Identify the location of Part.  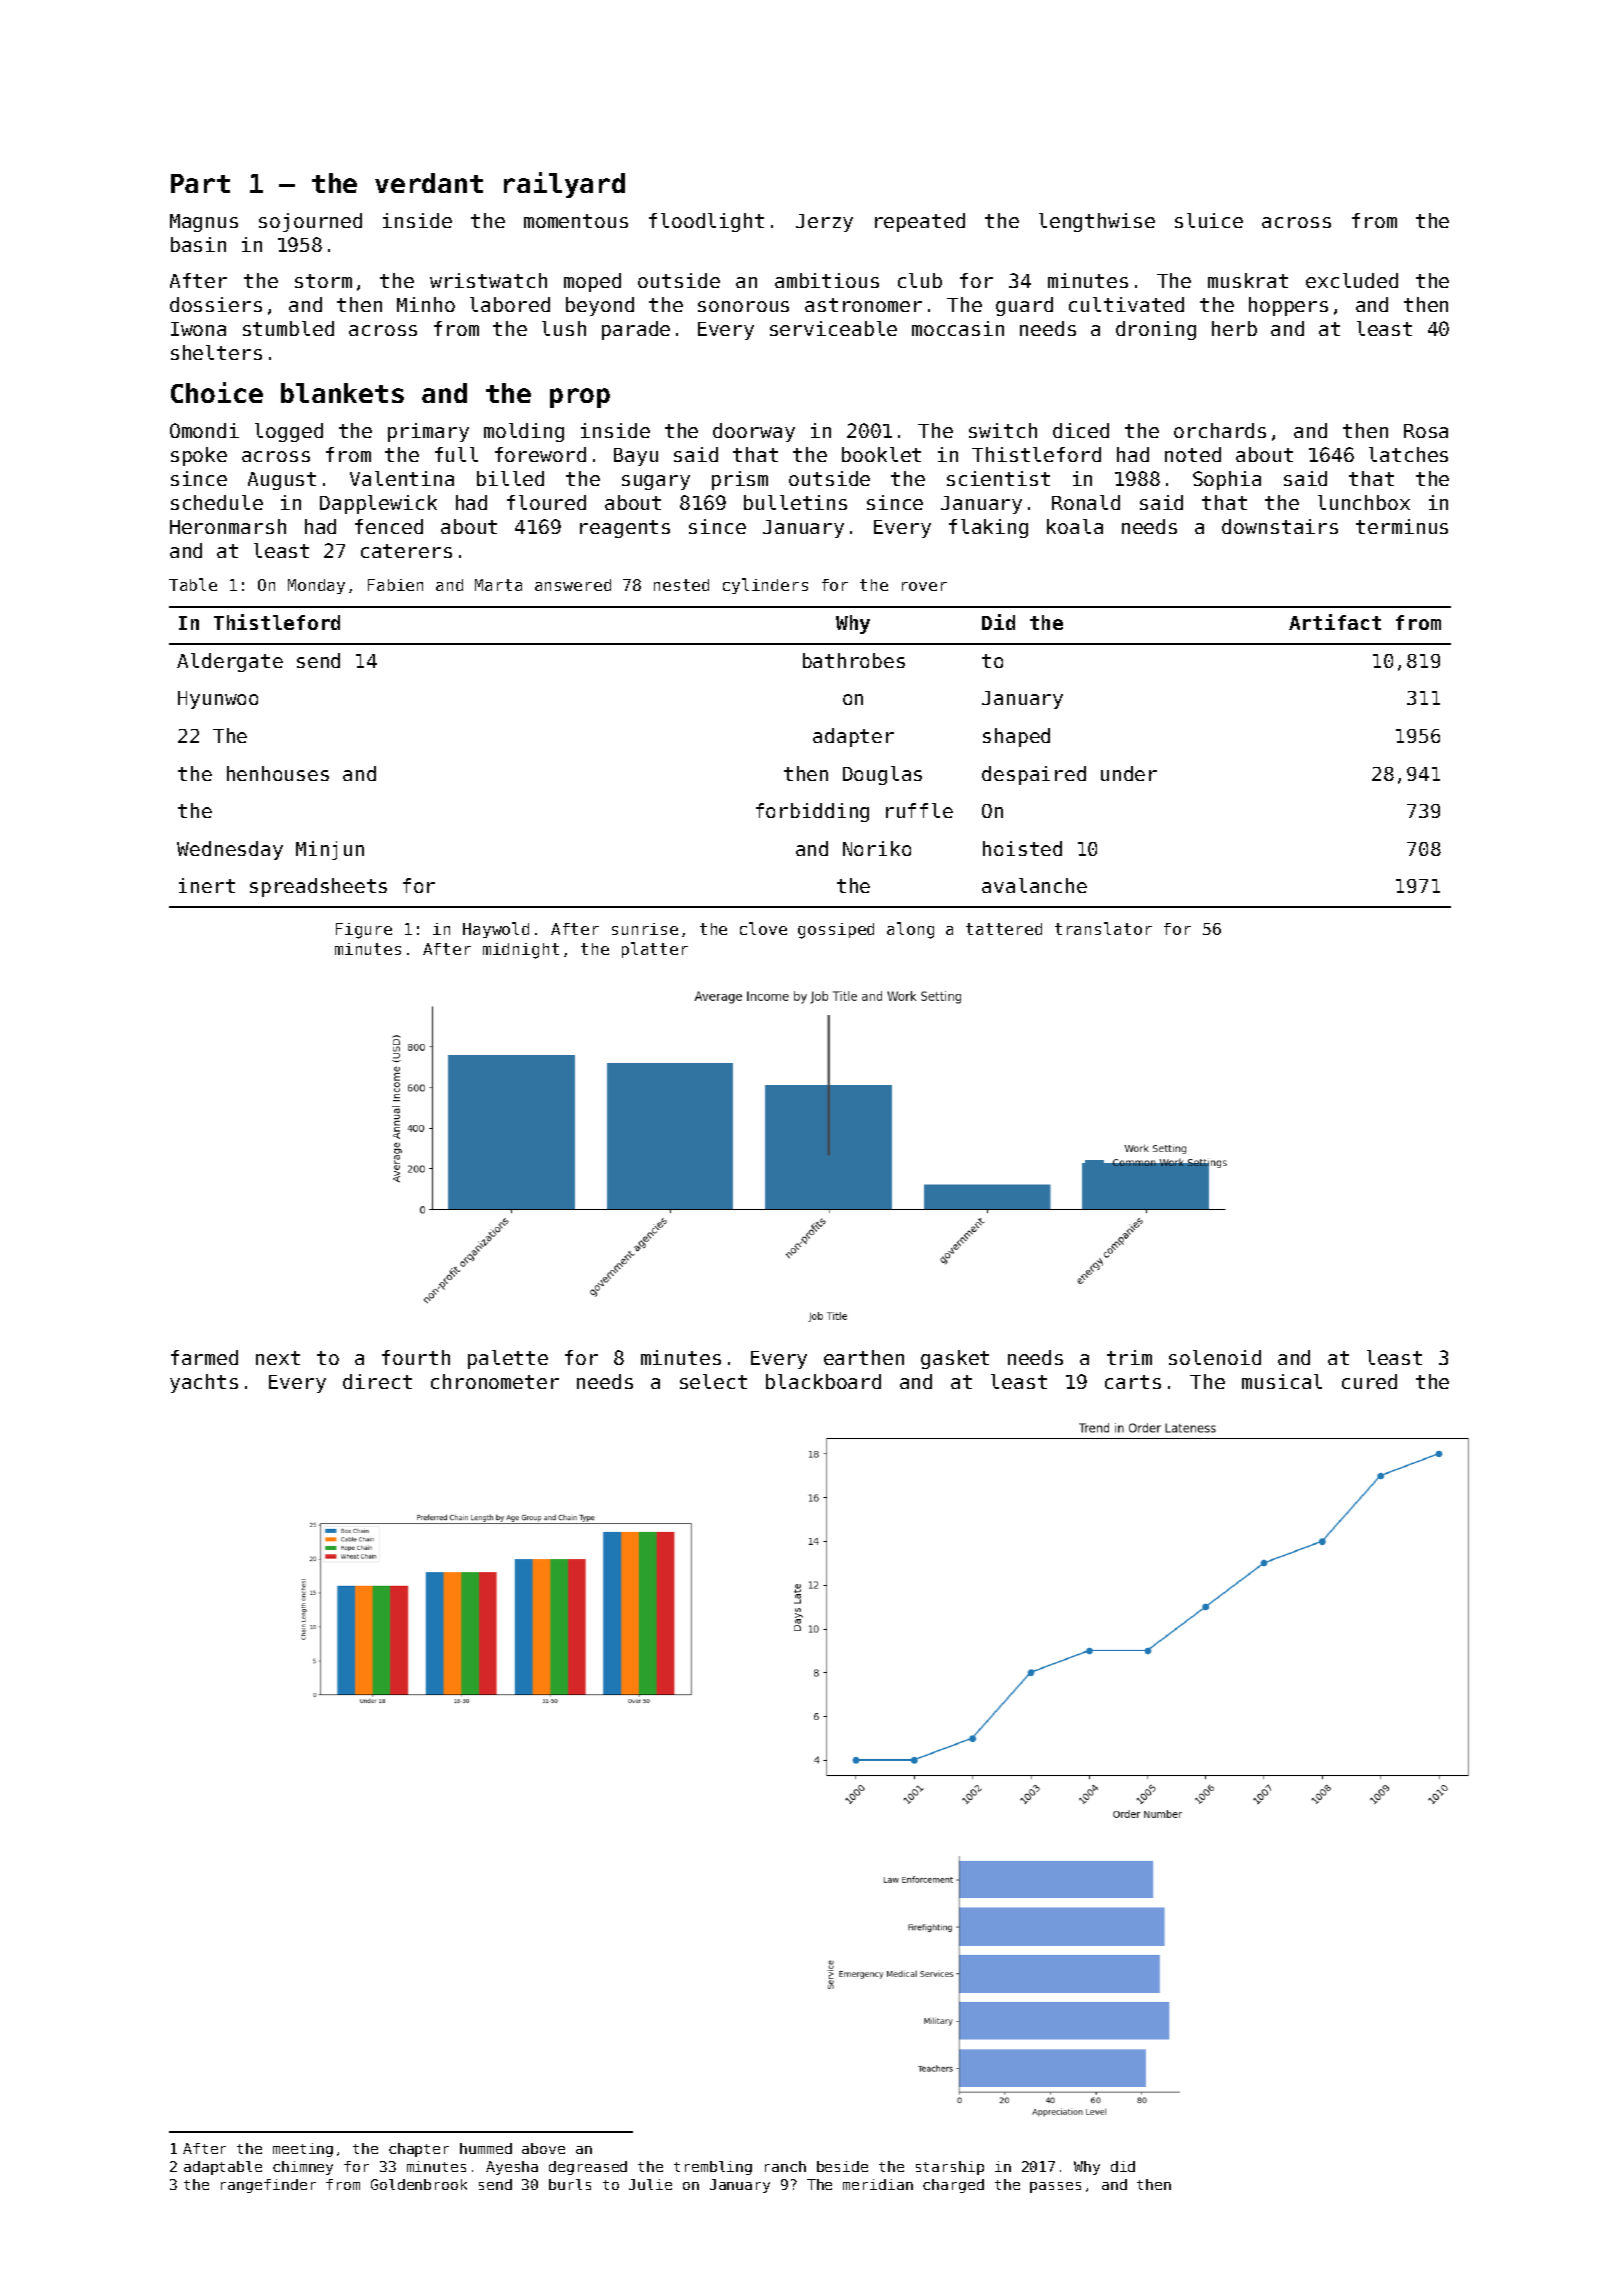
(200, 183).
